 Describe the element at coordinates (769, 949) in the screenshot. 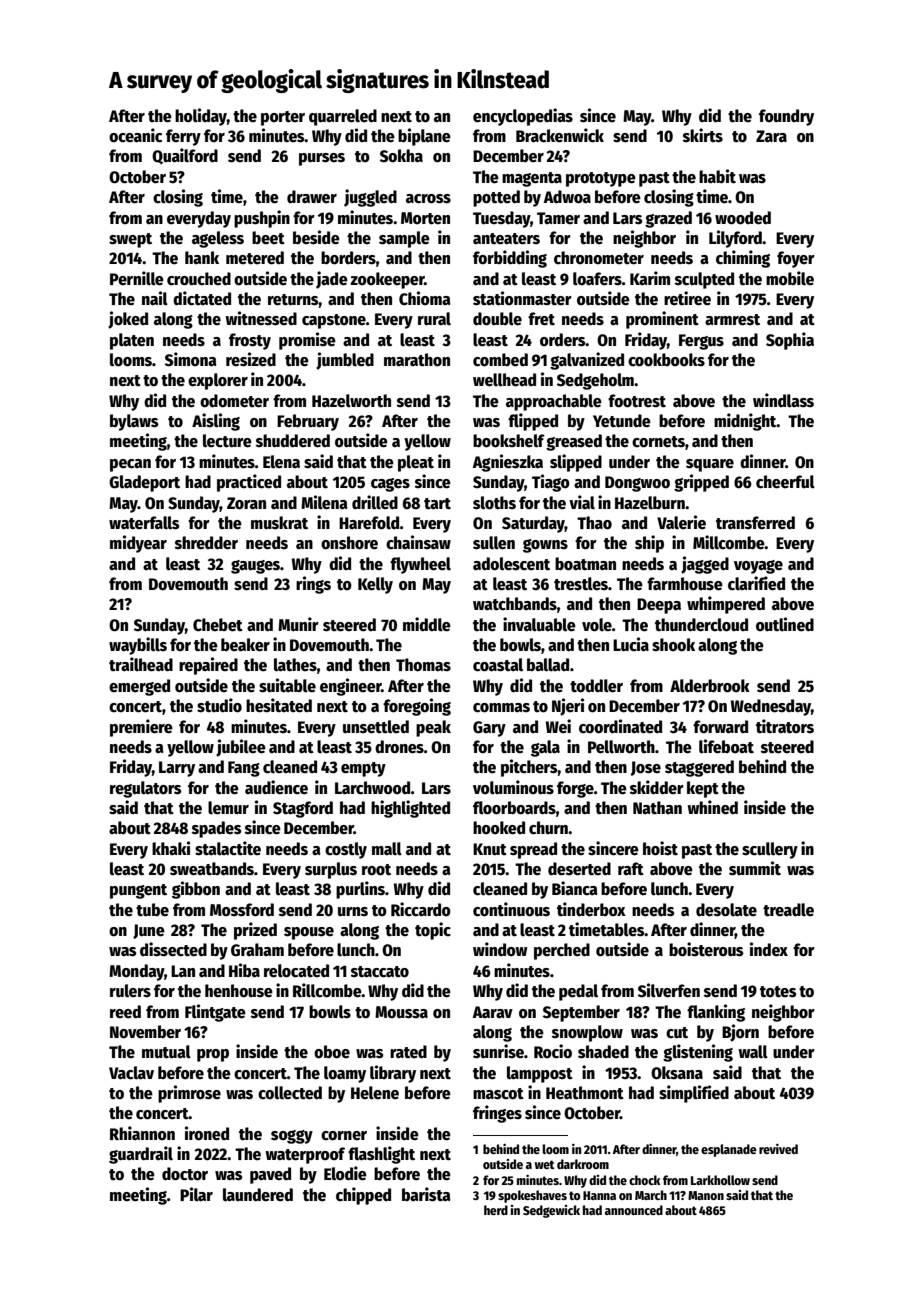

I see `index` at that location.
